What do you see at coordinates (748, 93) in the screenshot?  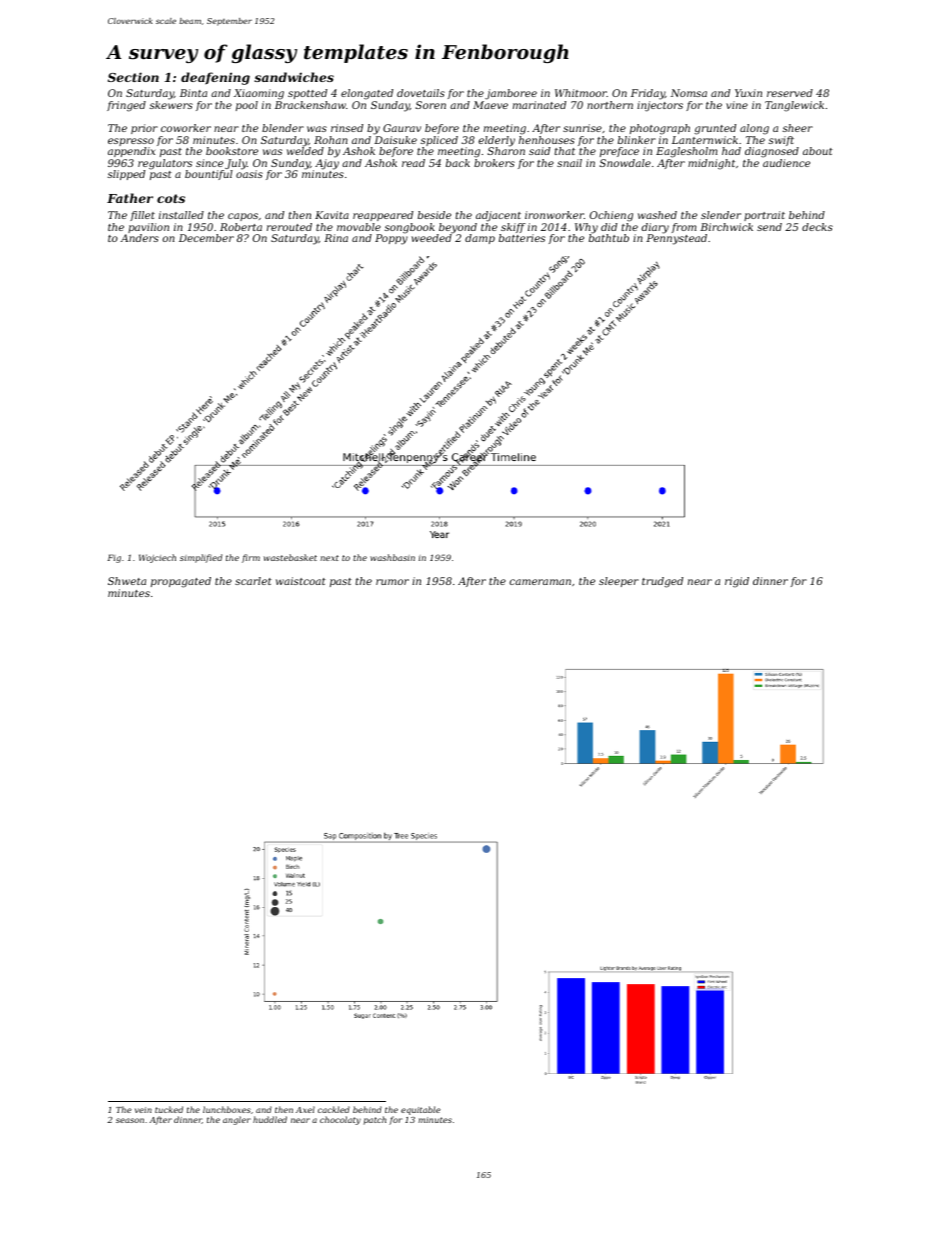 I see `Yuxin` at bounding box center [748, 93].
